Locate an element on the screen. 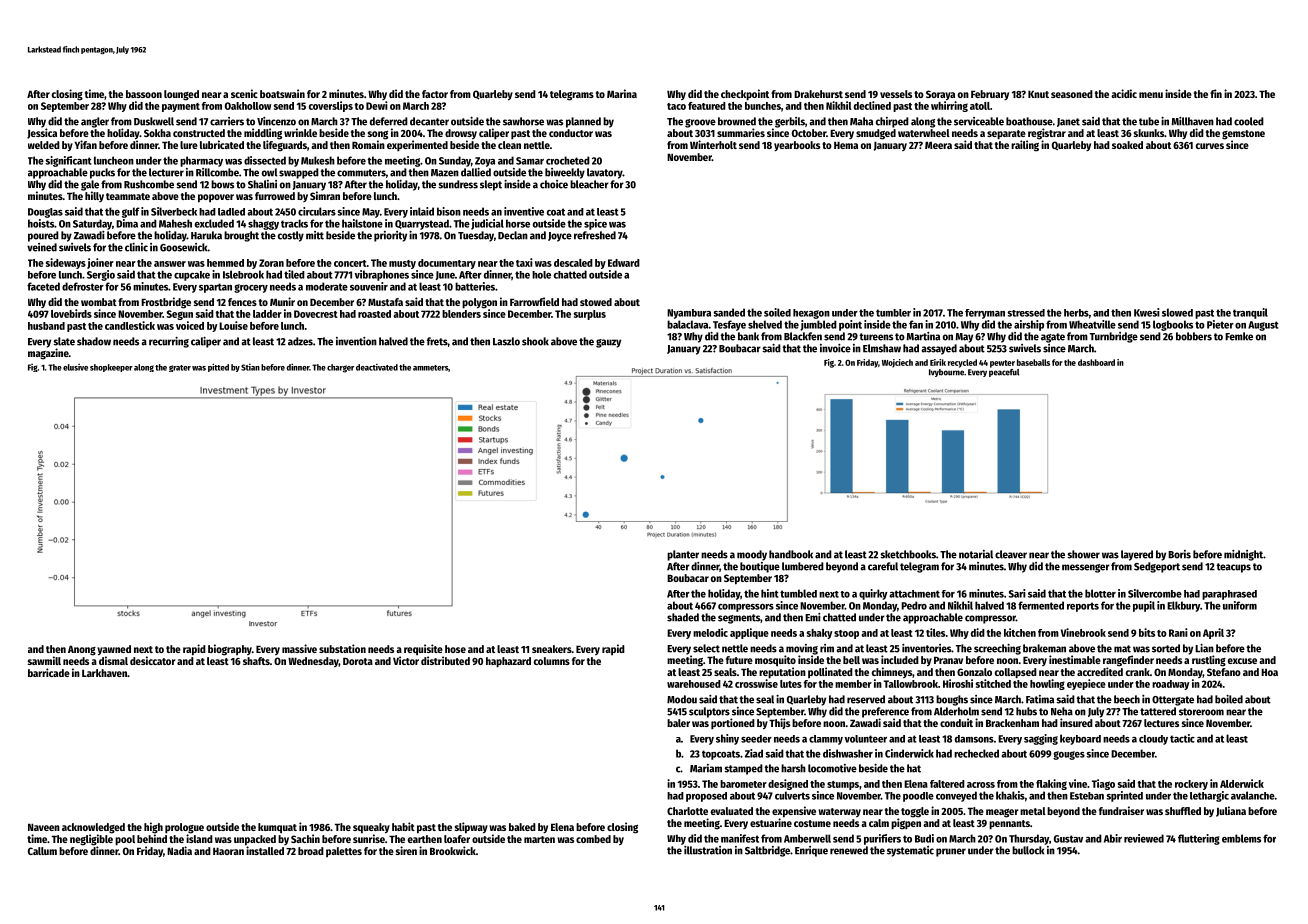 The image size is (1308, 924). Saltbridge is located at coordinates (767, 851).
